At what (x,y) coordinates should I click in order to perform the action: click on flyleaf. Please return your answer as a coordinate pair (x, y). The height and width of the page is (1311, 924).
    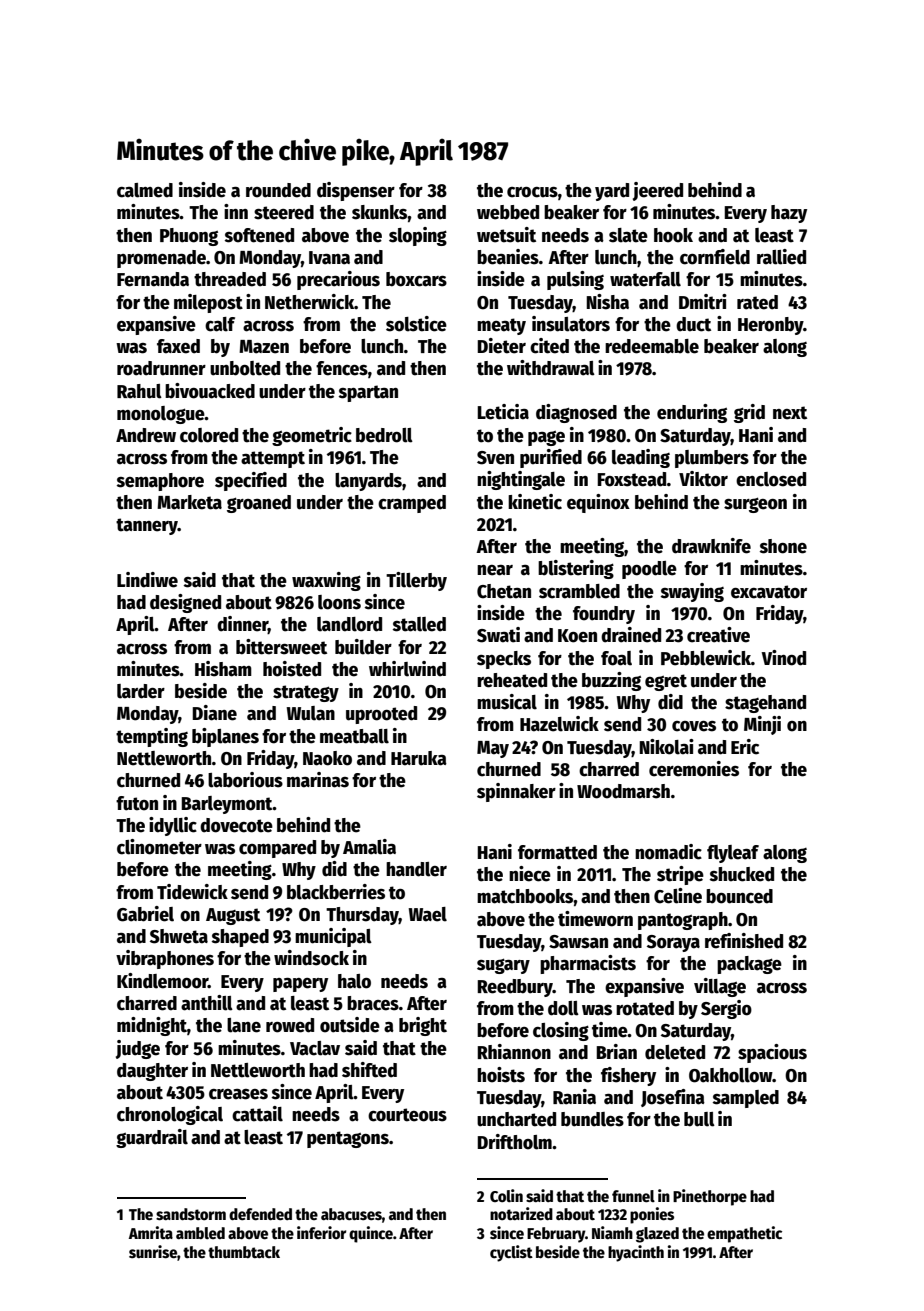
    Looking at the image, I should click on (733, 854).
